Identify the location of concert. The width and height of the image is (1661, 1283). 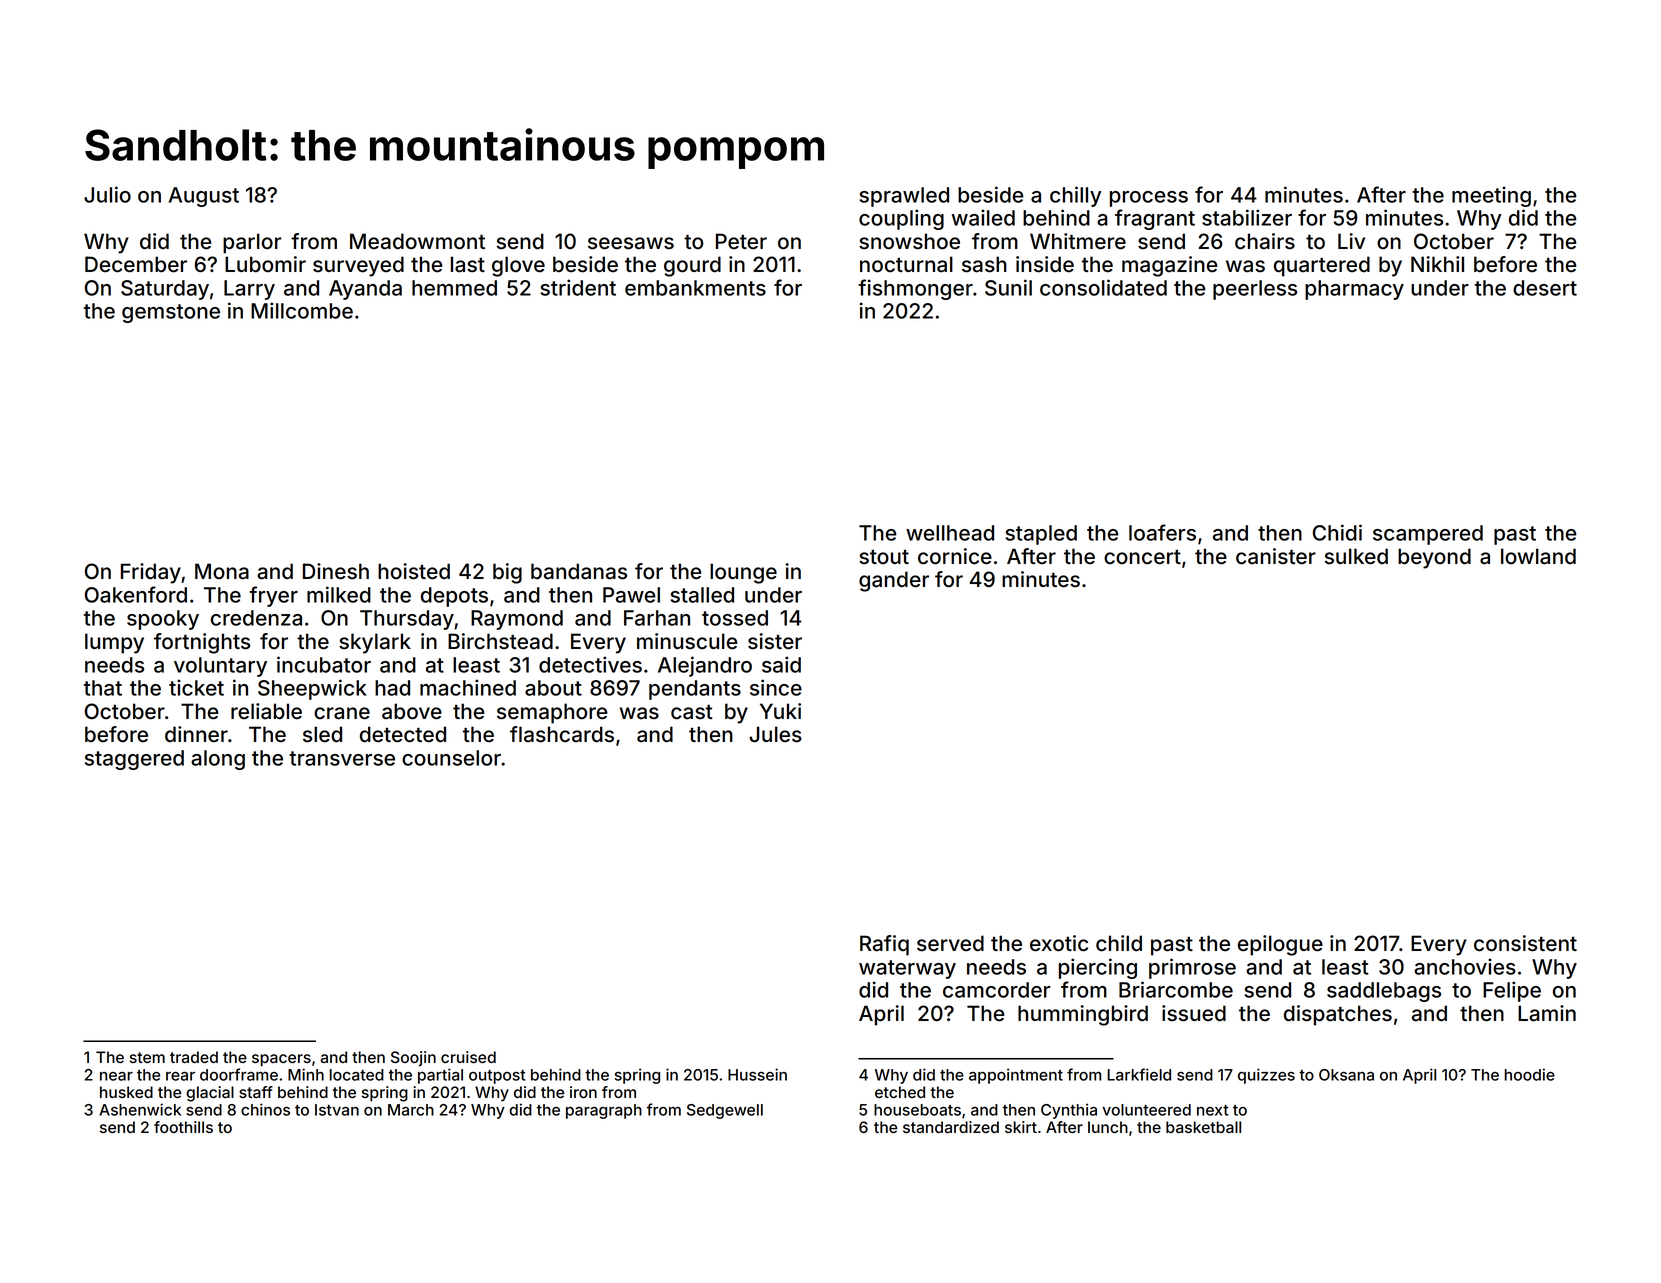
(1142, 557).
